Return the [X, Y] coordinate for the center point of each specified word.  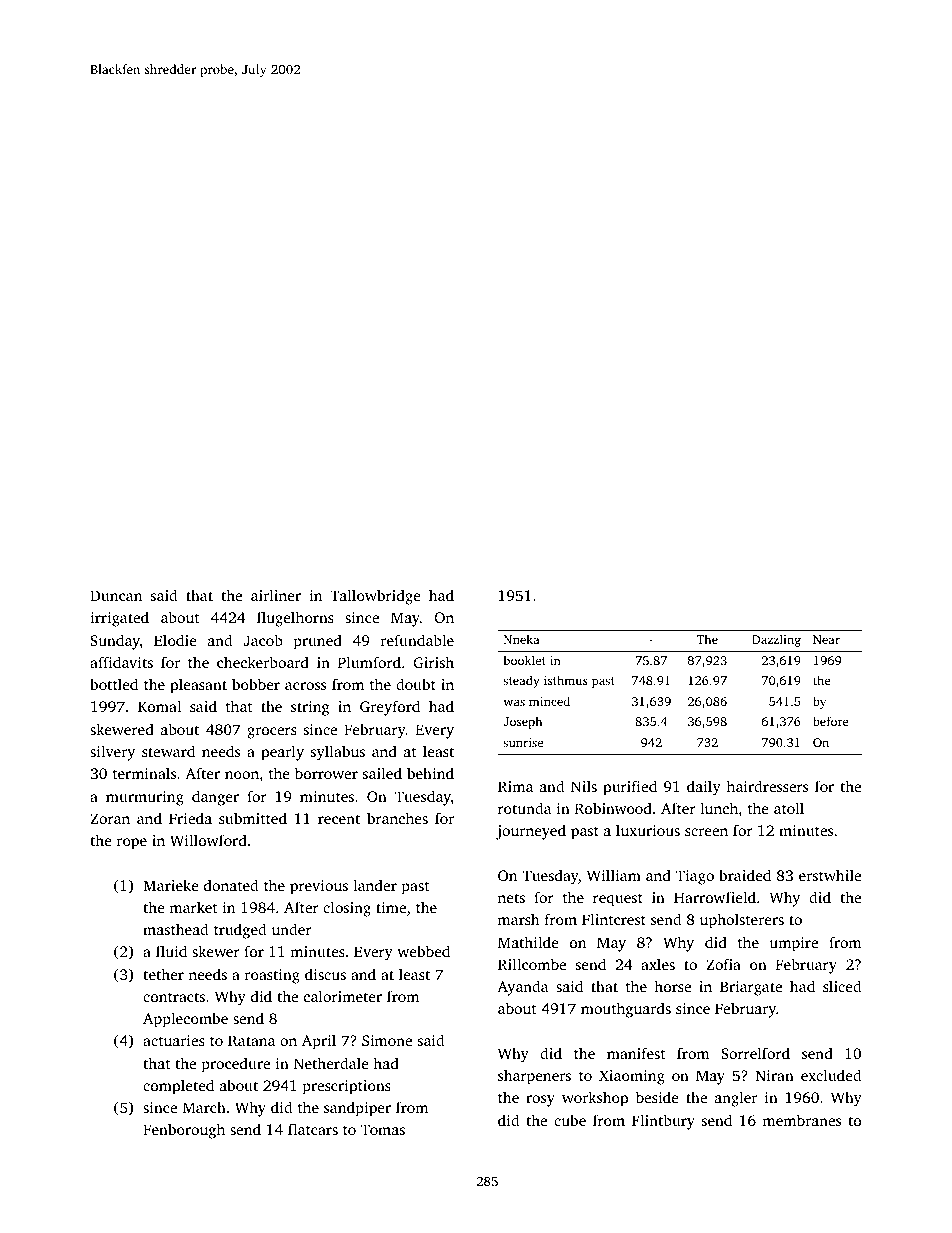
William [614, 875]
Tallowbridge [375, 597]
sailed [382, 773]
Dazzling [776, 640]
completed [178, 1087]
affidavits [121, 662]
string [310, 708]
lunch [719, 808]
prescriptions [347, 1087]
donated [231, 885]
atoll [789, 808]
